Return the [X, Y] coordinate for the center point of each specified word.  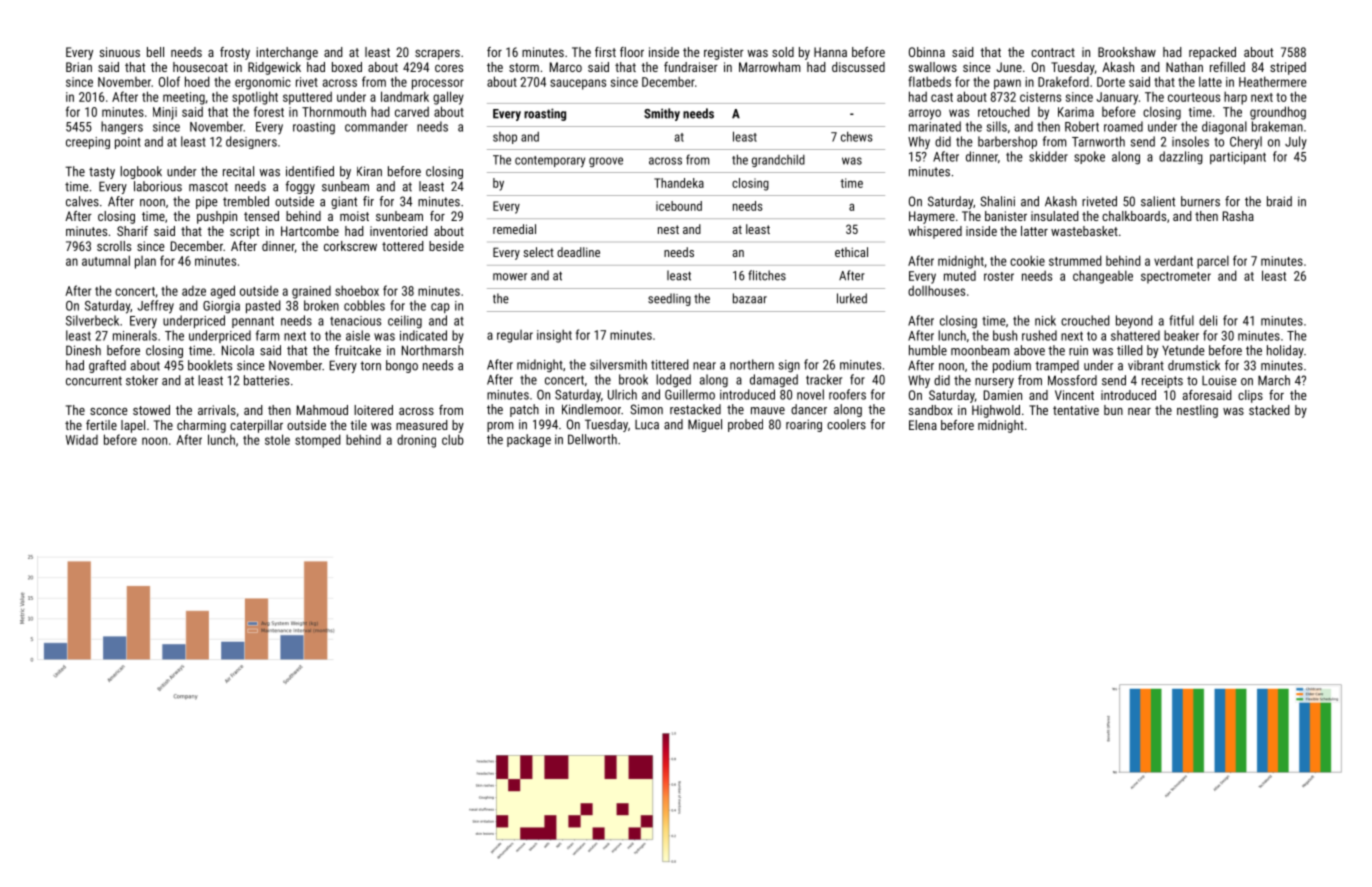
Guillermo [690, 394]
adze [194, 291]
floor [632, 52]
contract [1053, 52]
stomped [318, 441]
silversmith [618, 364]
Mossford [1072, 380]
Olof [169, 81]
